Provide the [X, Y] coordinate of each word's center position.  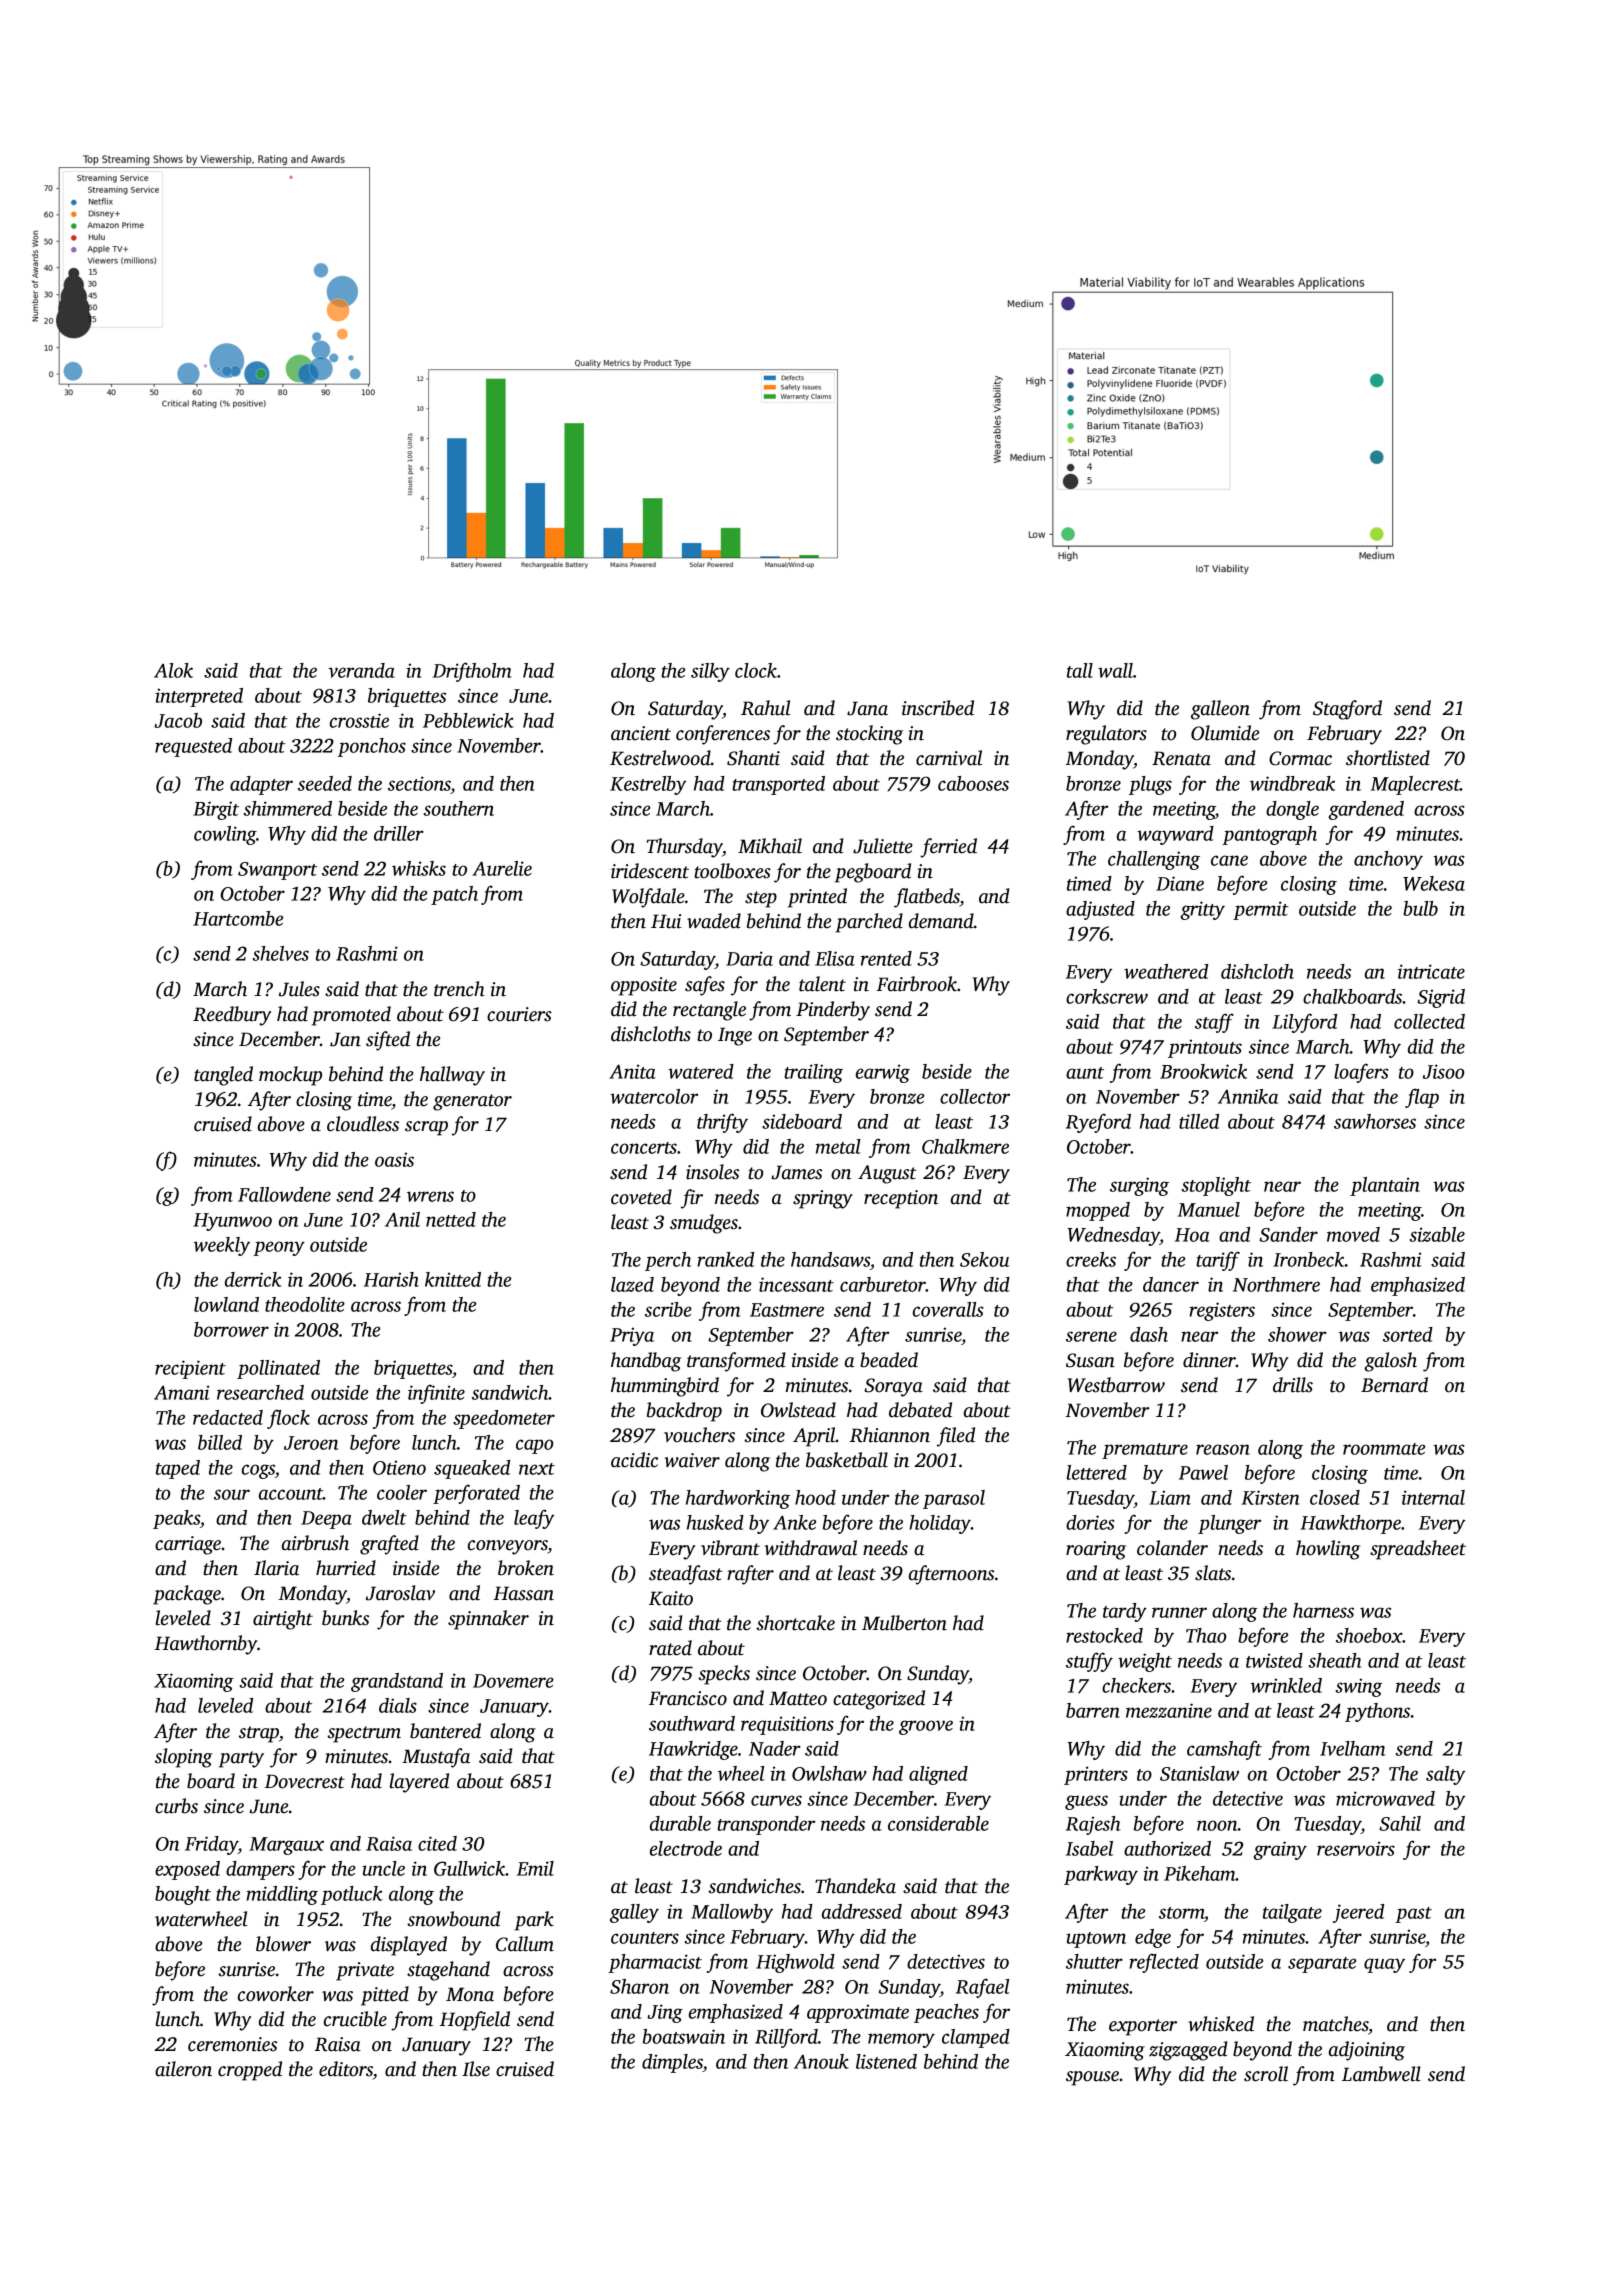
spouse [1092, 2078]
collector [975, 1096]
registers [1222, 1311]
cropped [250, 2071]
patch [454, 895]
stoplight [1216, 1186]
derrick [253, 1279]
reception [901, 1199]
